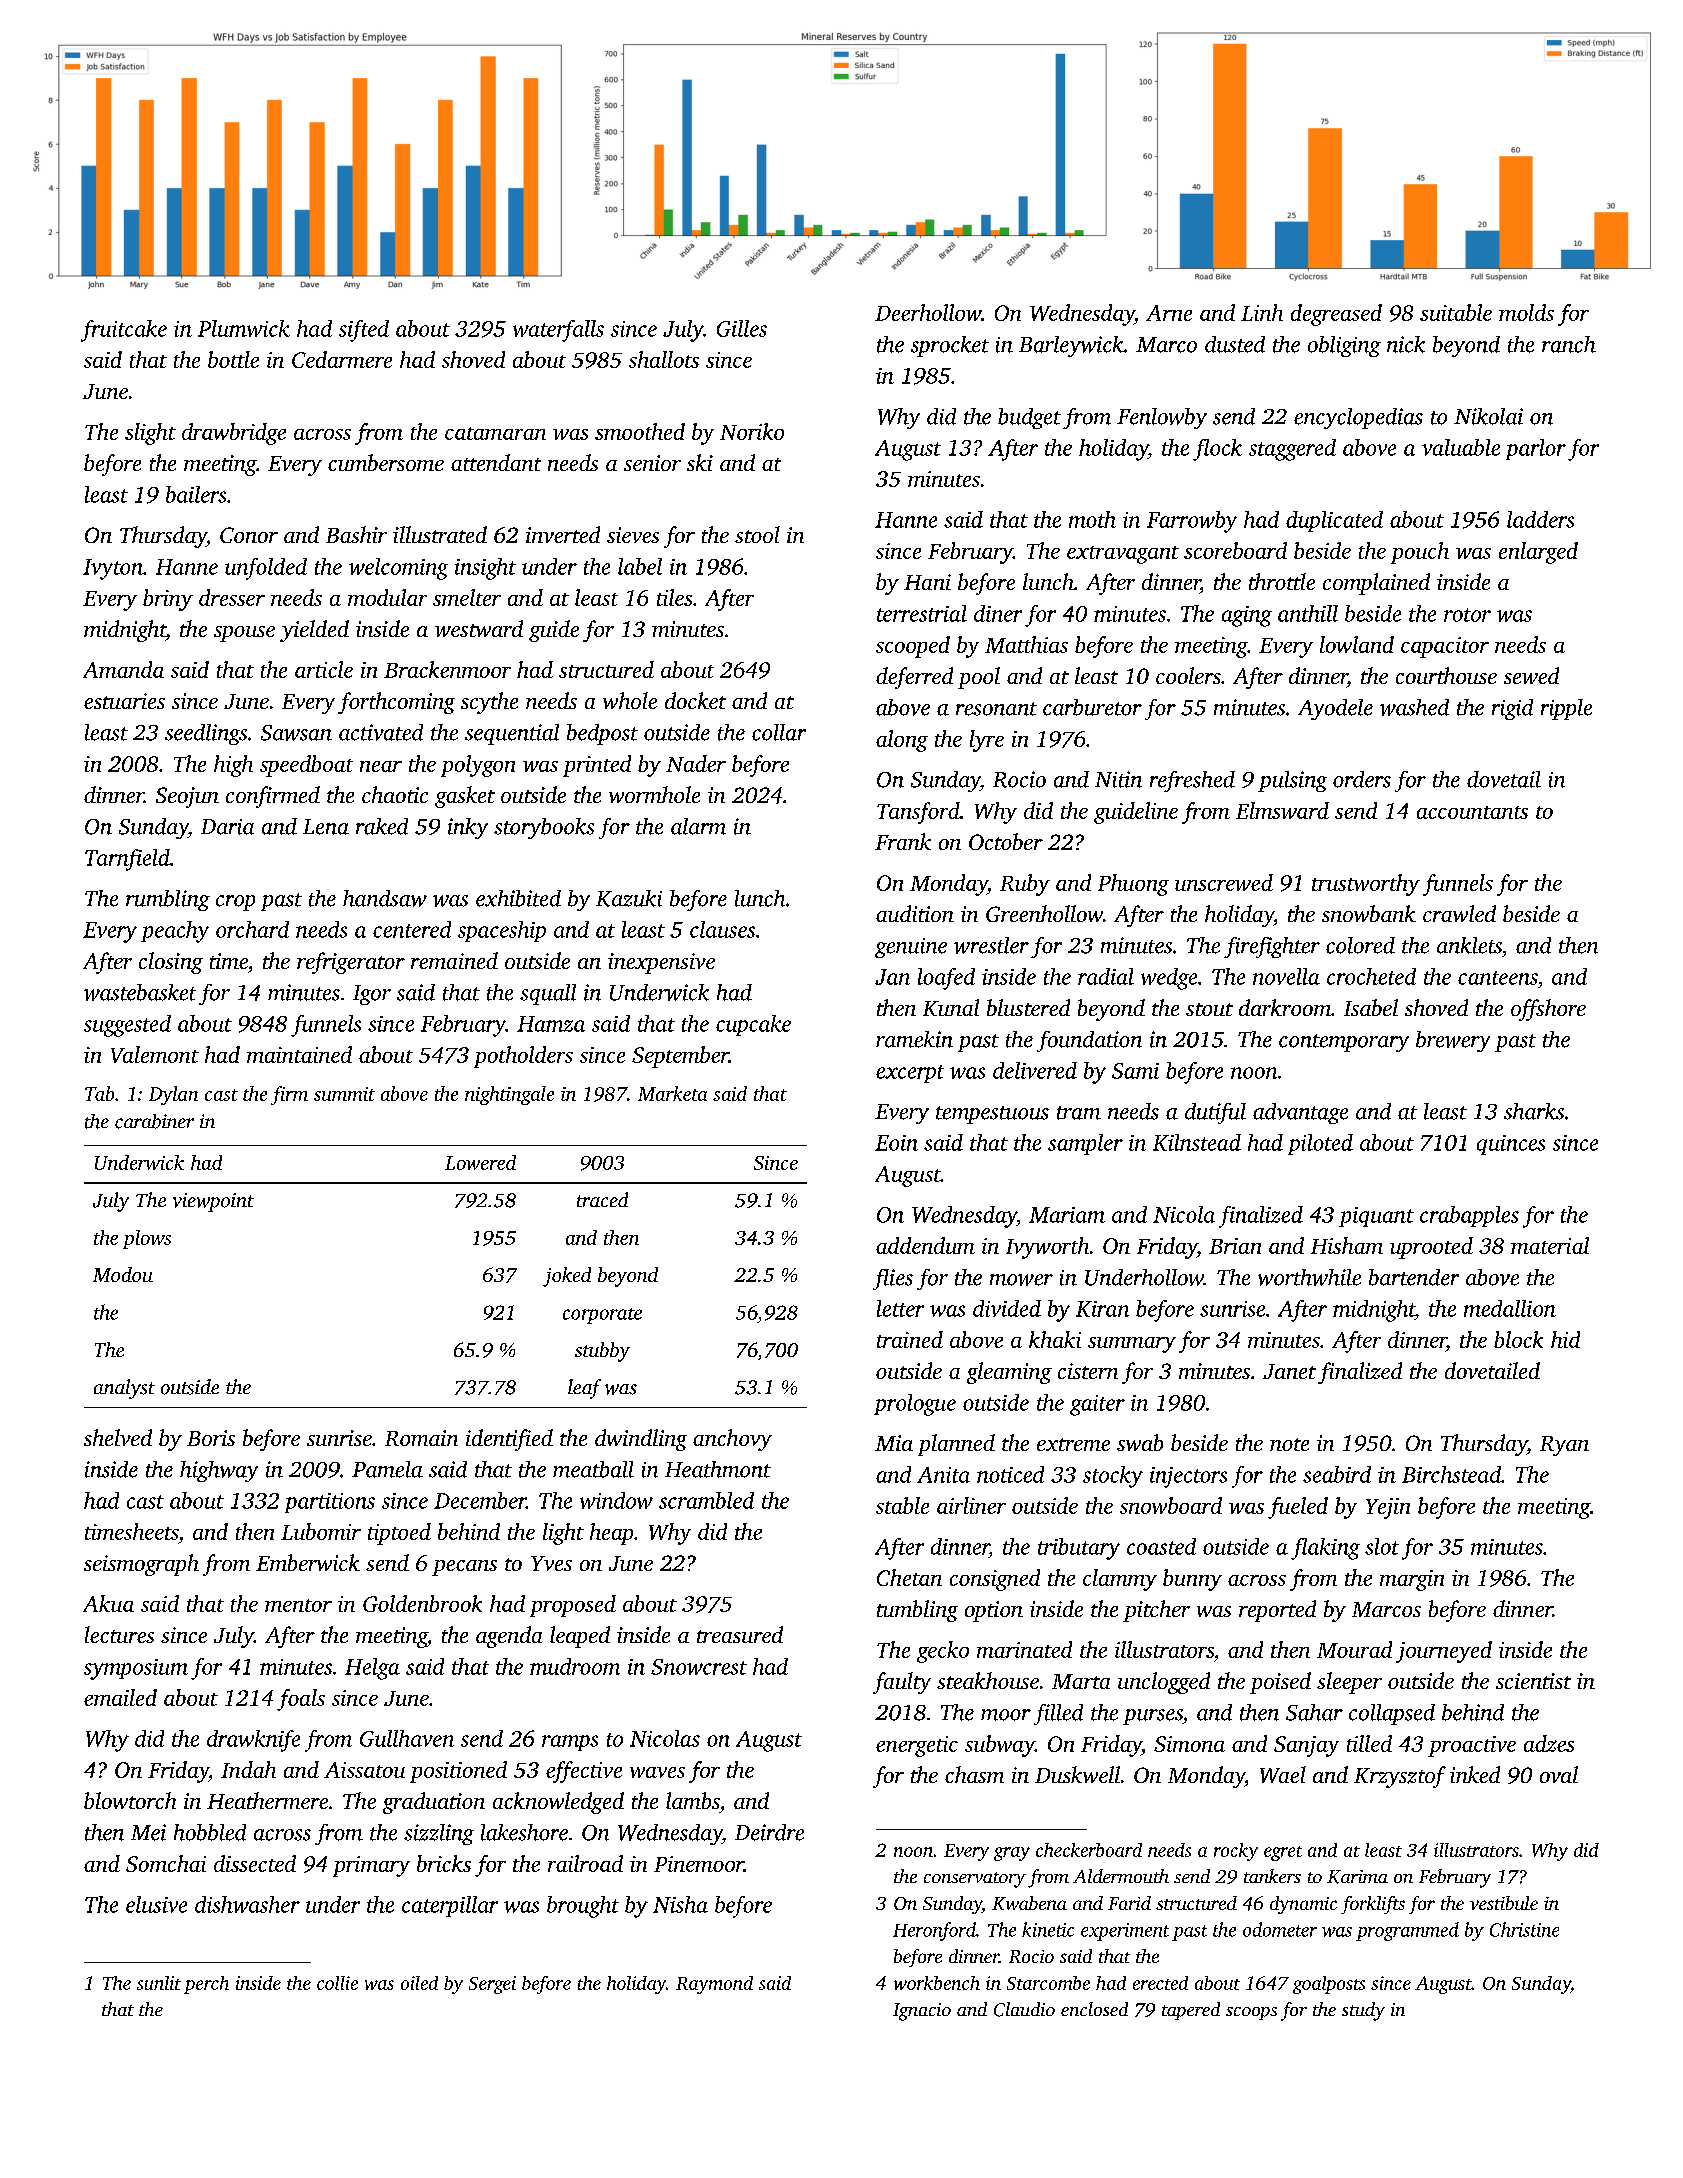  Describe the element at coordinates (922, 2012) in the page. I see `Ignacio` at that location.
